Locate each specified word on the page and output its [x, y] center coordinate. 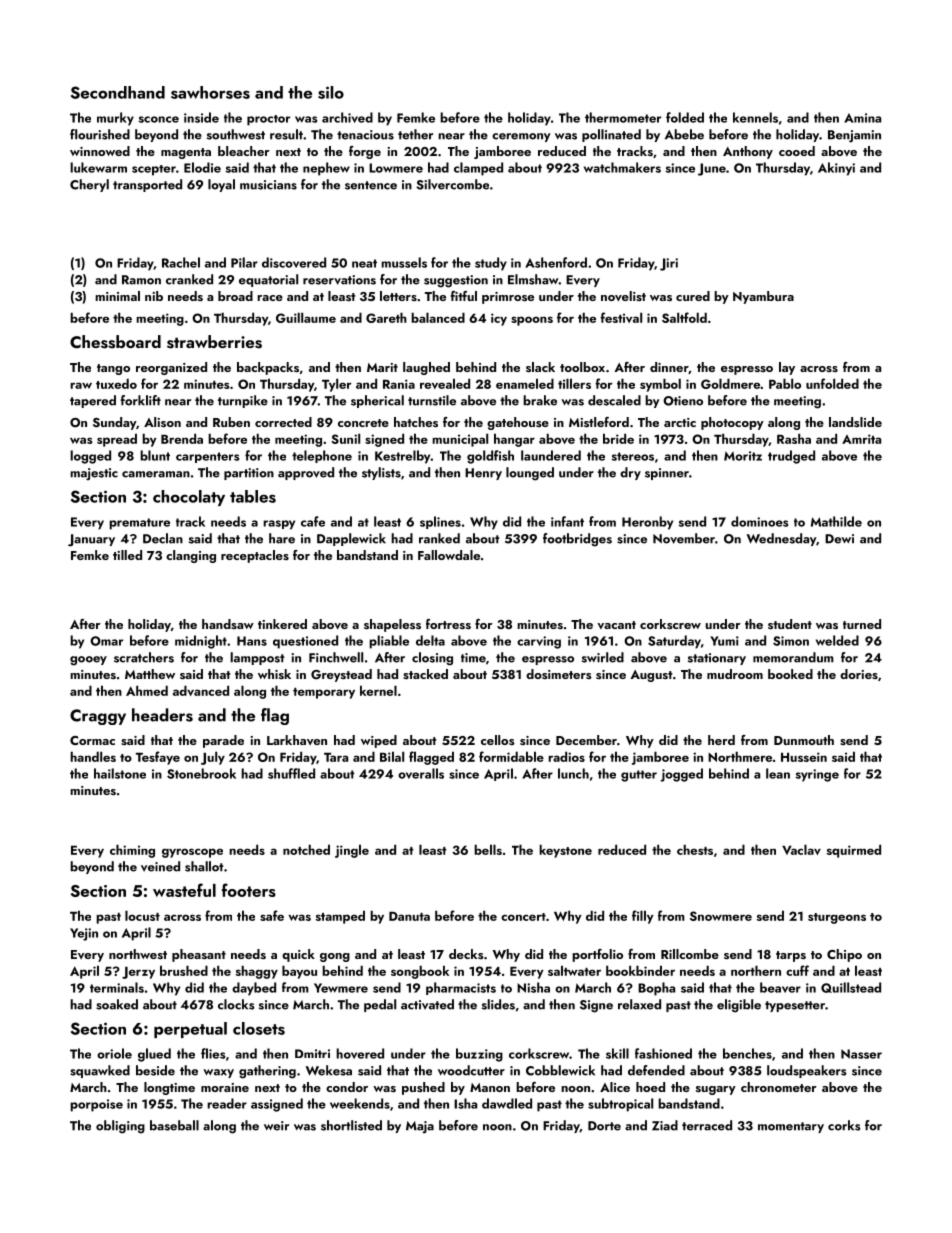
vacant [616, 625]
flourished [100, 134]
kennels [755, 117]
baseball [174, 1125]
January [91, 540]
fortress [448, 624]
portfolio [597, 955]
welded [837, 640]
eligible [739, 1006]
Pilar [244, 262]
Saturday [674, 642]
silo [331, 92]
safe [272, 915]
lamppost [257, 658]
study [491, 264]
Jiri [669, 264]
